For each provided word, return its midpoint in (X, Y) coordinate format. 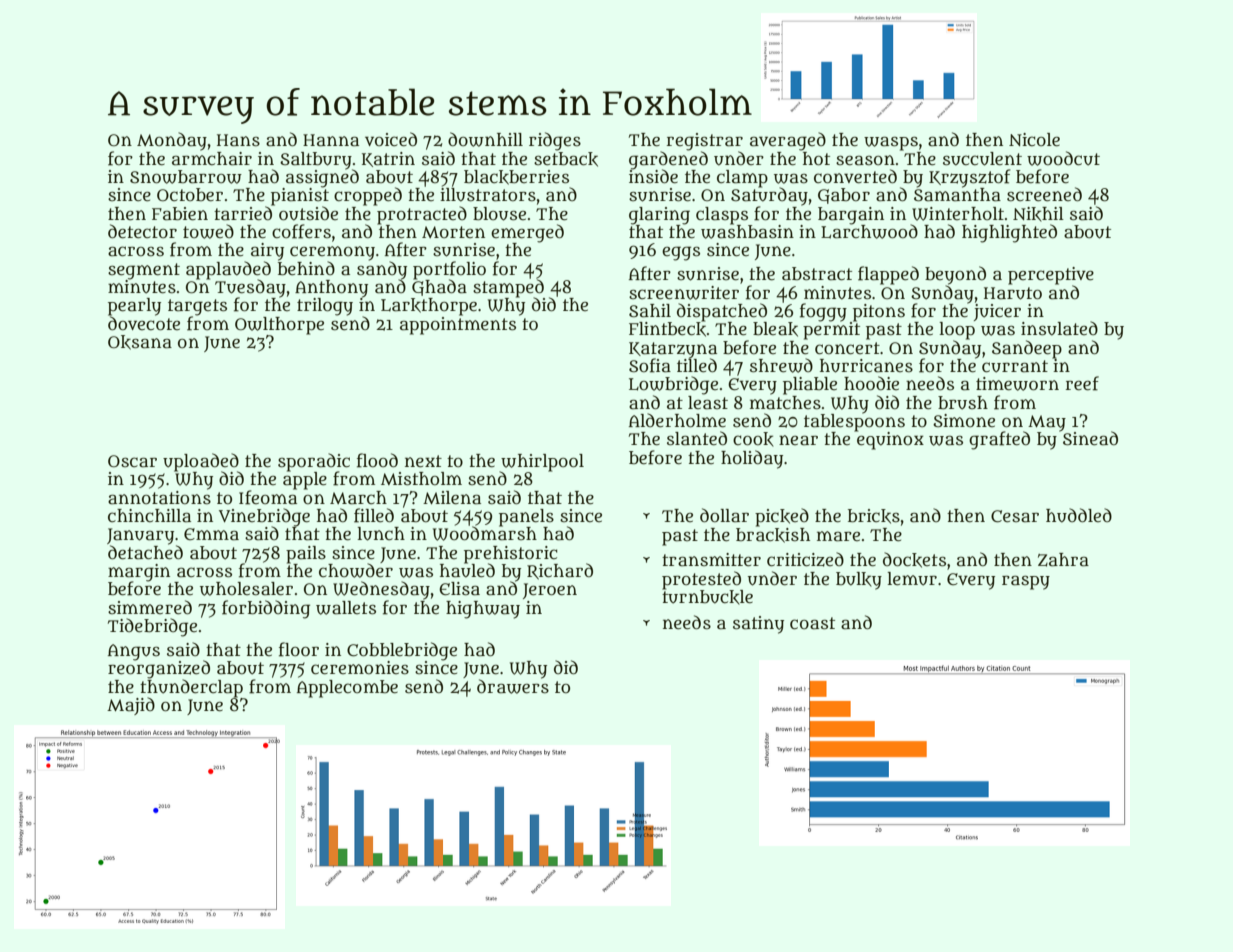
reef (1082, 383)
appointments (458, 326)
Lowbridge (673, 385)
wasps (891, 144)
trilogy (325, 307)
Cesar (1015, 516)
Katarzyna (673, 350)
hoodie (871, 383)
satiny (758, 625)
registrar (705, 142)
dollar (724, 515)
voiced (391, 139)
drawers (513, 686)
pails (306, 554)
